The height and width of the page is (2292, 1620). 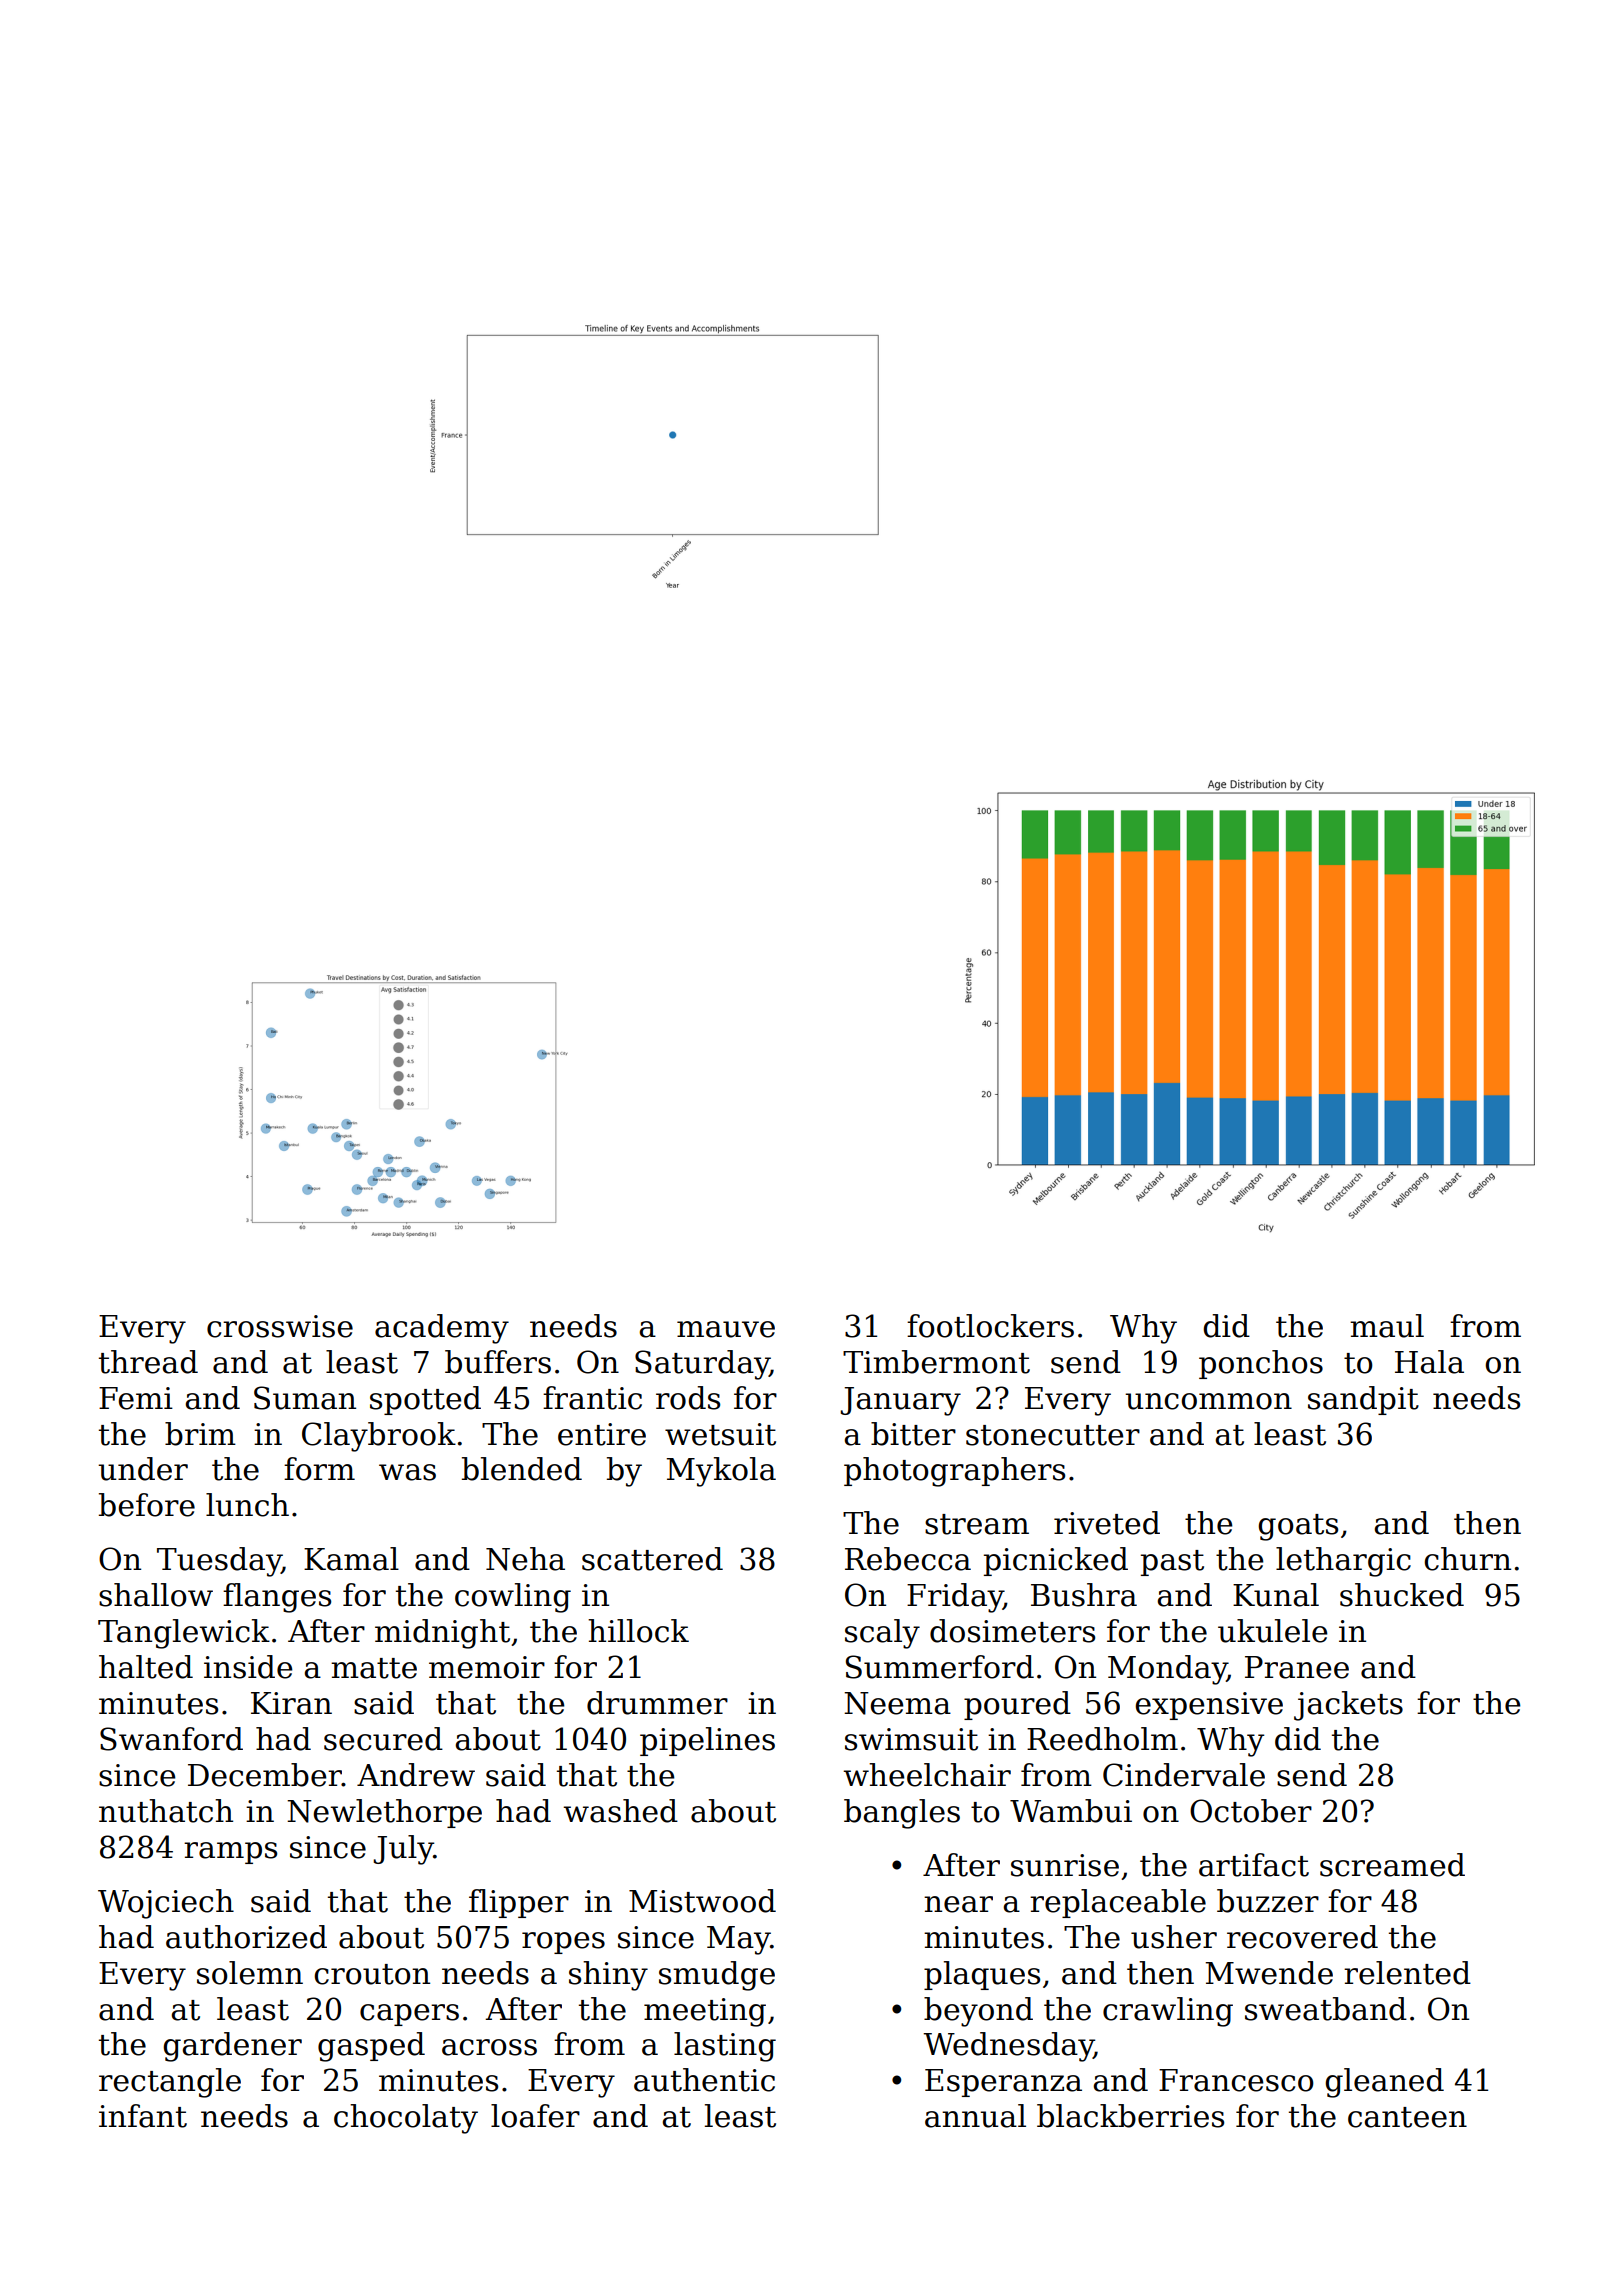 I want to click on artifact, so click(x=1254, y=1865).
